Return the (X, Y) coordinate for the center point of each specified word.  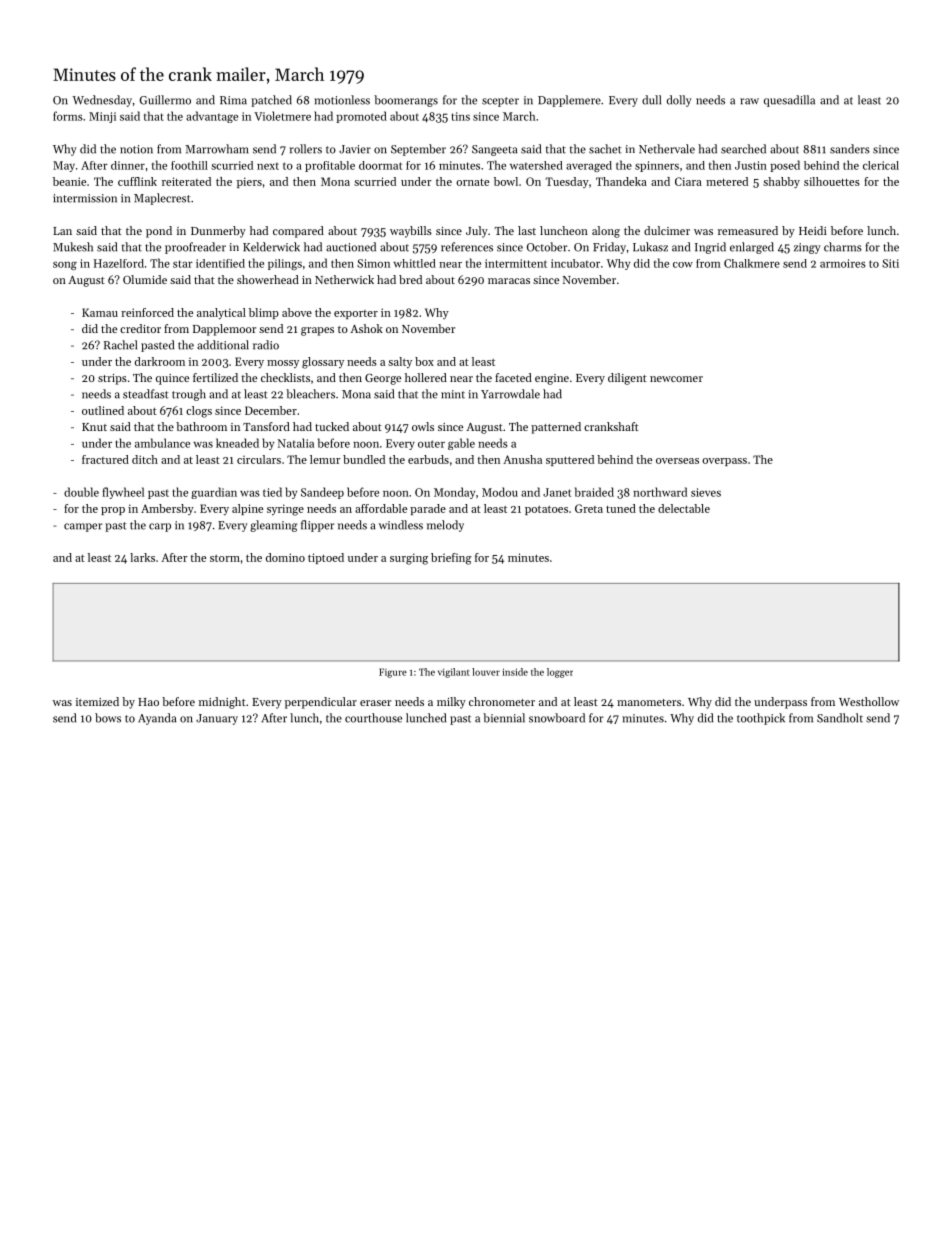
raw (749, 101)
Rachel (120, 345)
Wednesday (102, 101)
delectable (684, 508)
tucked (332, 426)
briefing (451, 559)
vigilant (454, 673)
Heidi (813, 230)
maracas (509, 281)
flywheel (123, 493)
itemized (97, 701)
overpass (724, 462)
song (65, 266)
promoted (361, 117)
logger (560, 673)
